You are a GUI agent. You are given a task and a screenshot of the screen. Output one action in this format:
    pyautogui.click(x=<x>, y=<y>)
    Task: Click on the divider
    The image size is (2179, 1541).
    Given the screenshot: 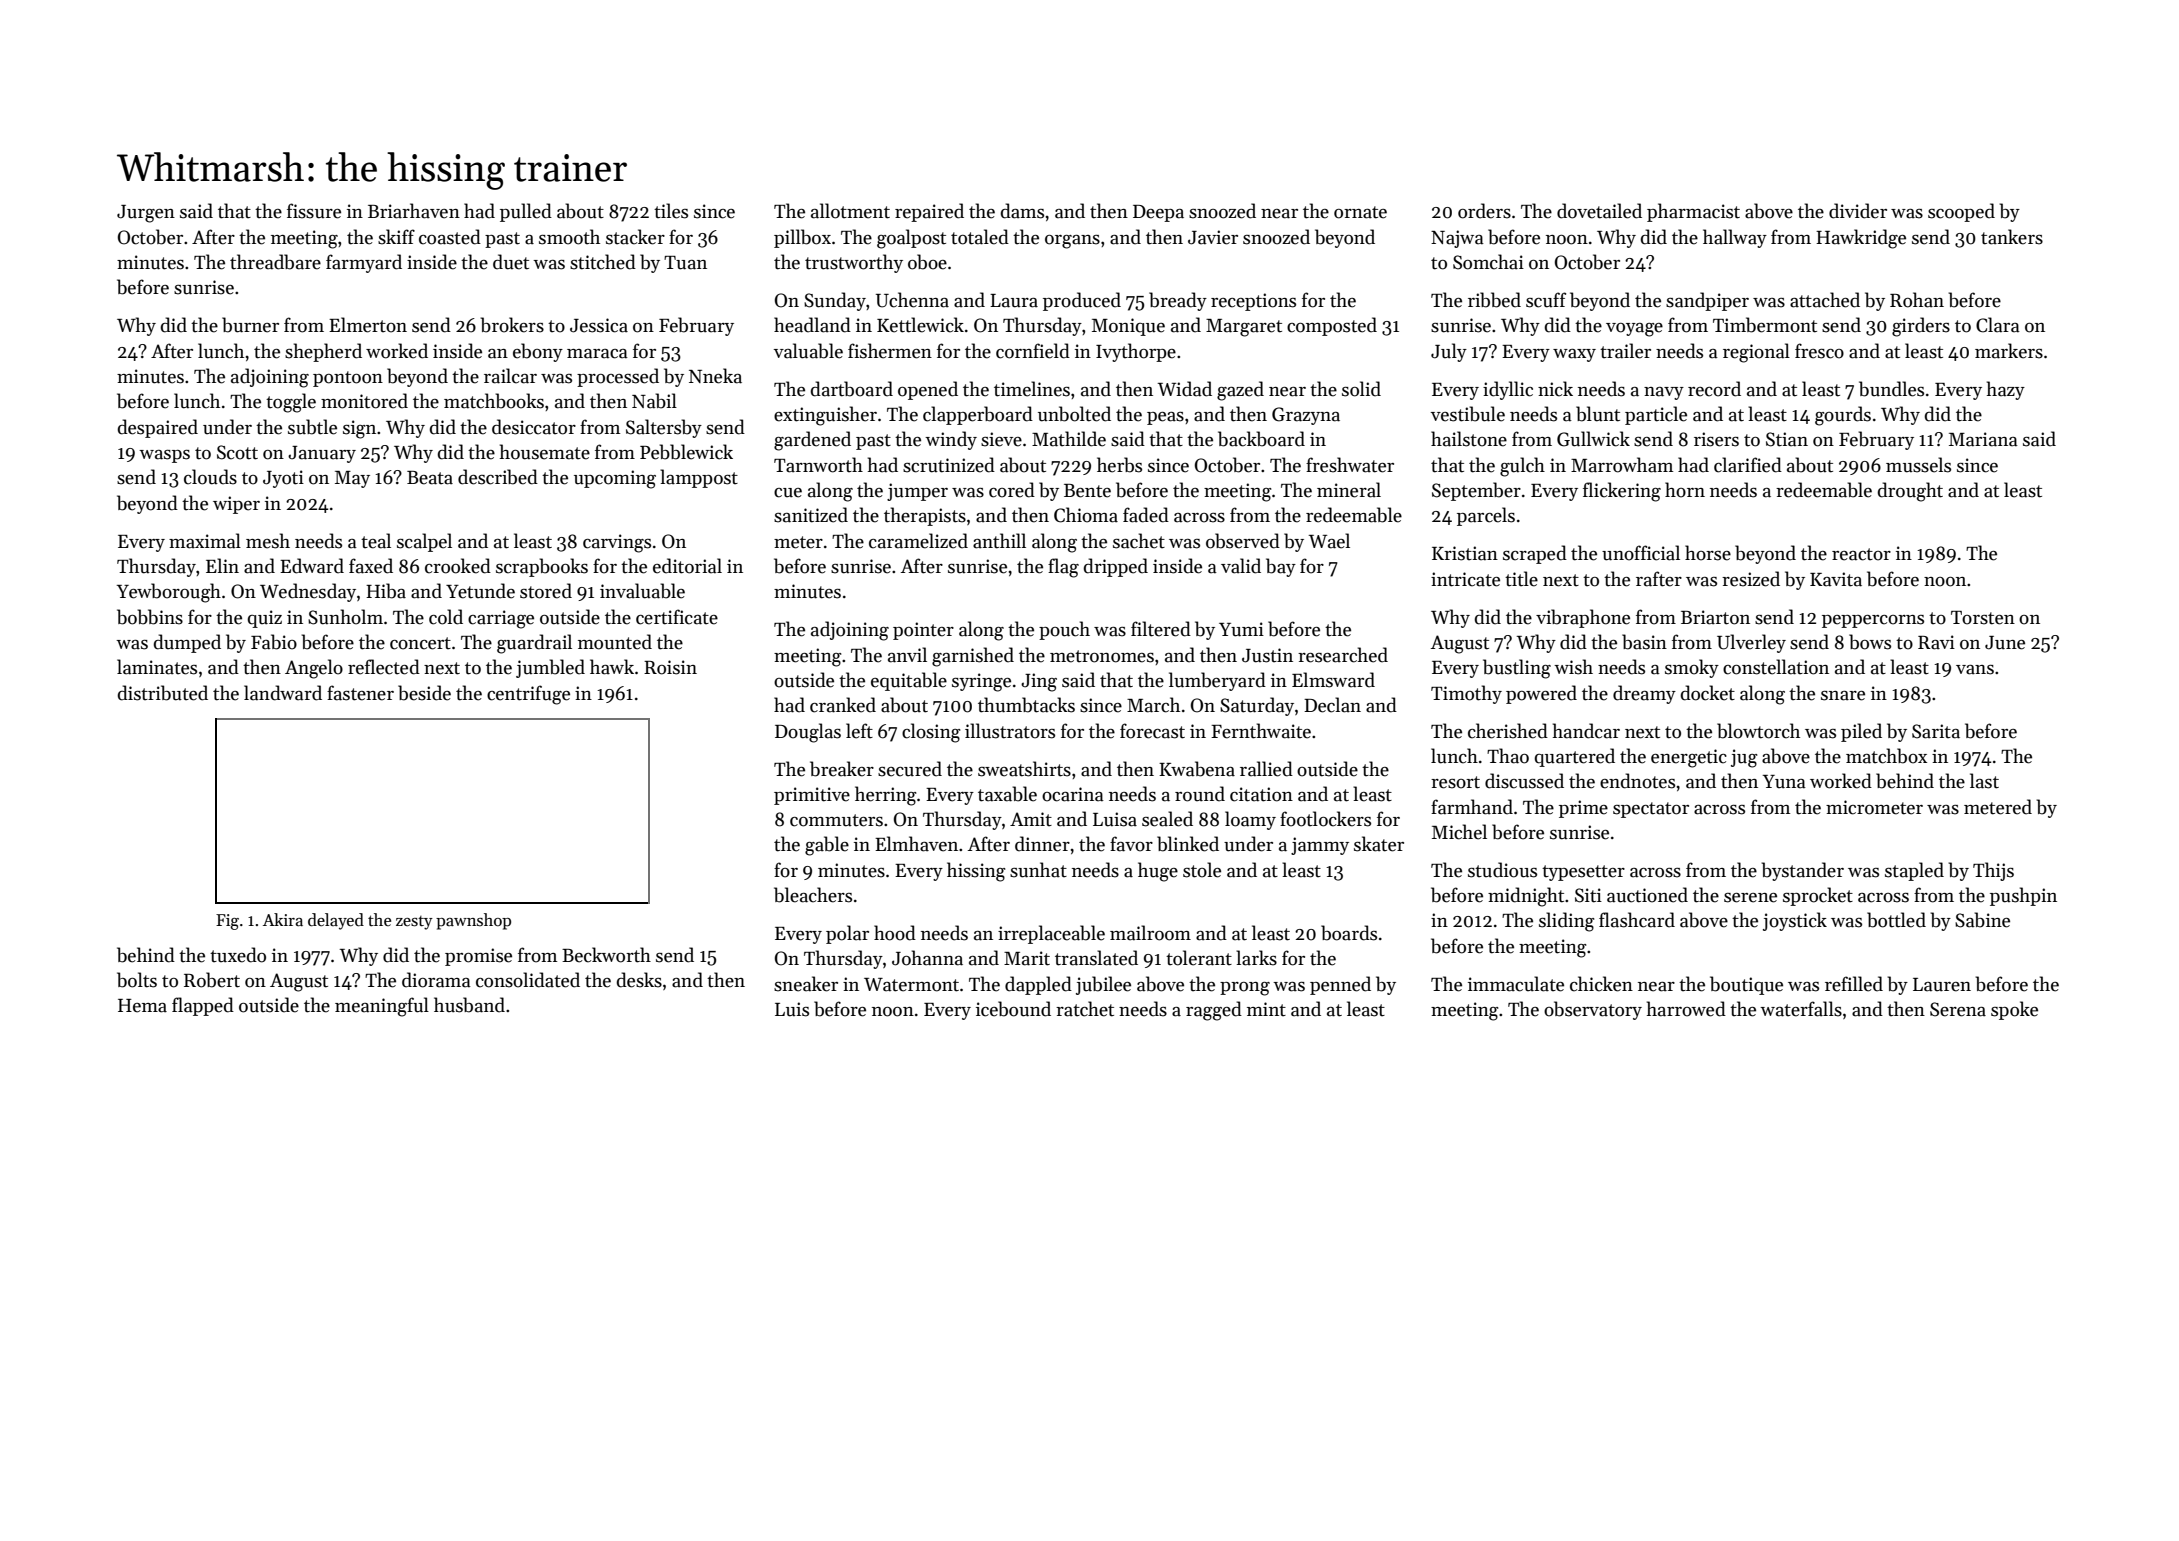 What is the action you would take?
    pyautogui.click(x=1858, y=211)
